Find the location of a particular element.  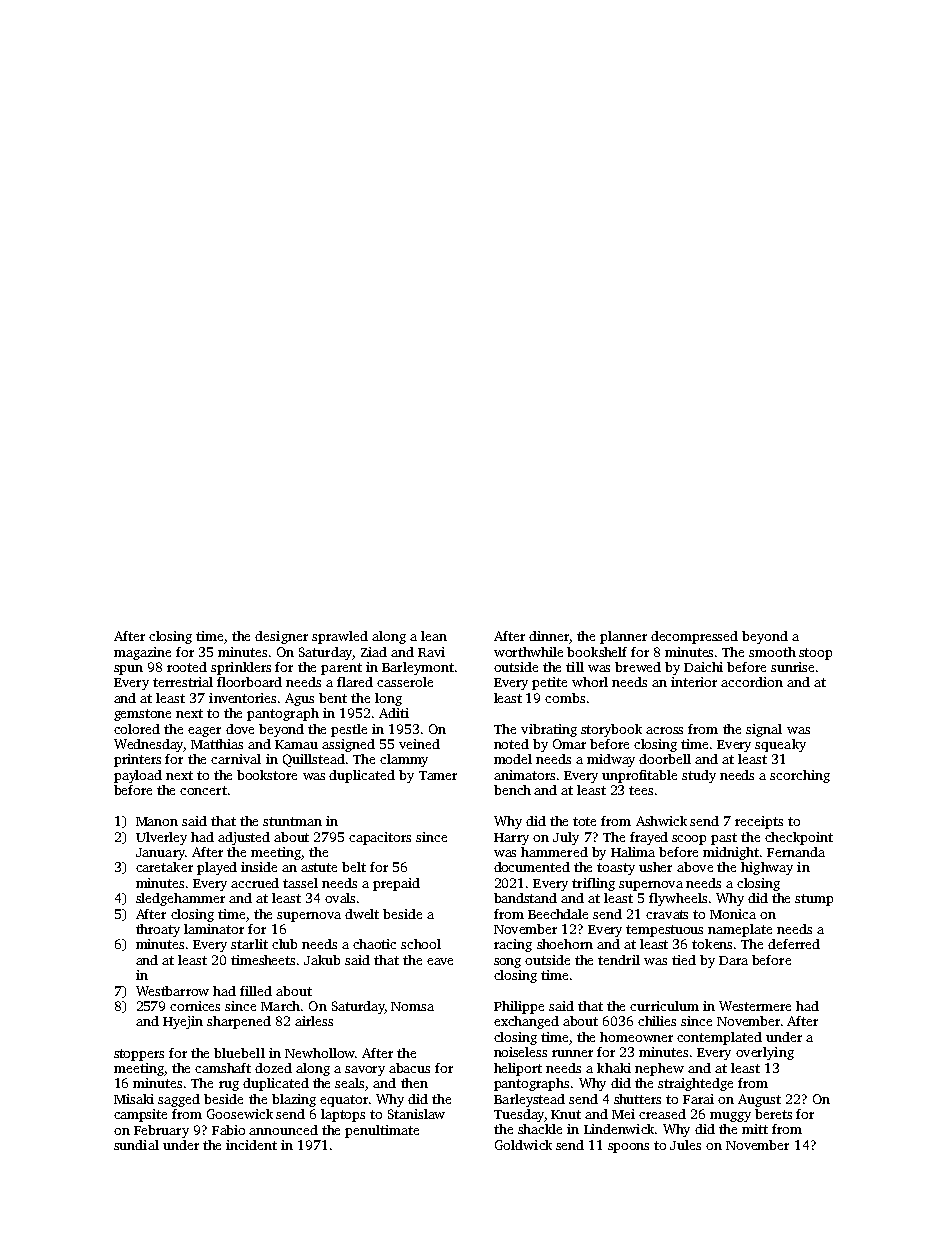

abacus is located at coordinates (409, 1068).
